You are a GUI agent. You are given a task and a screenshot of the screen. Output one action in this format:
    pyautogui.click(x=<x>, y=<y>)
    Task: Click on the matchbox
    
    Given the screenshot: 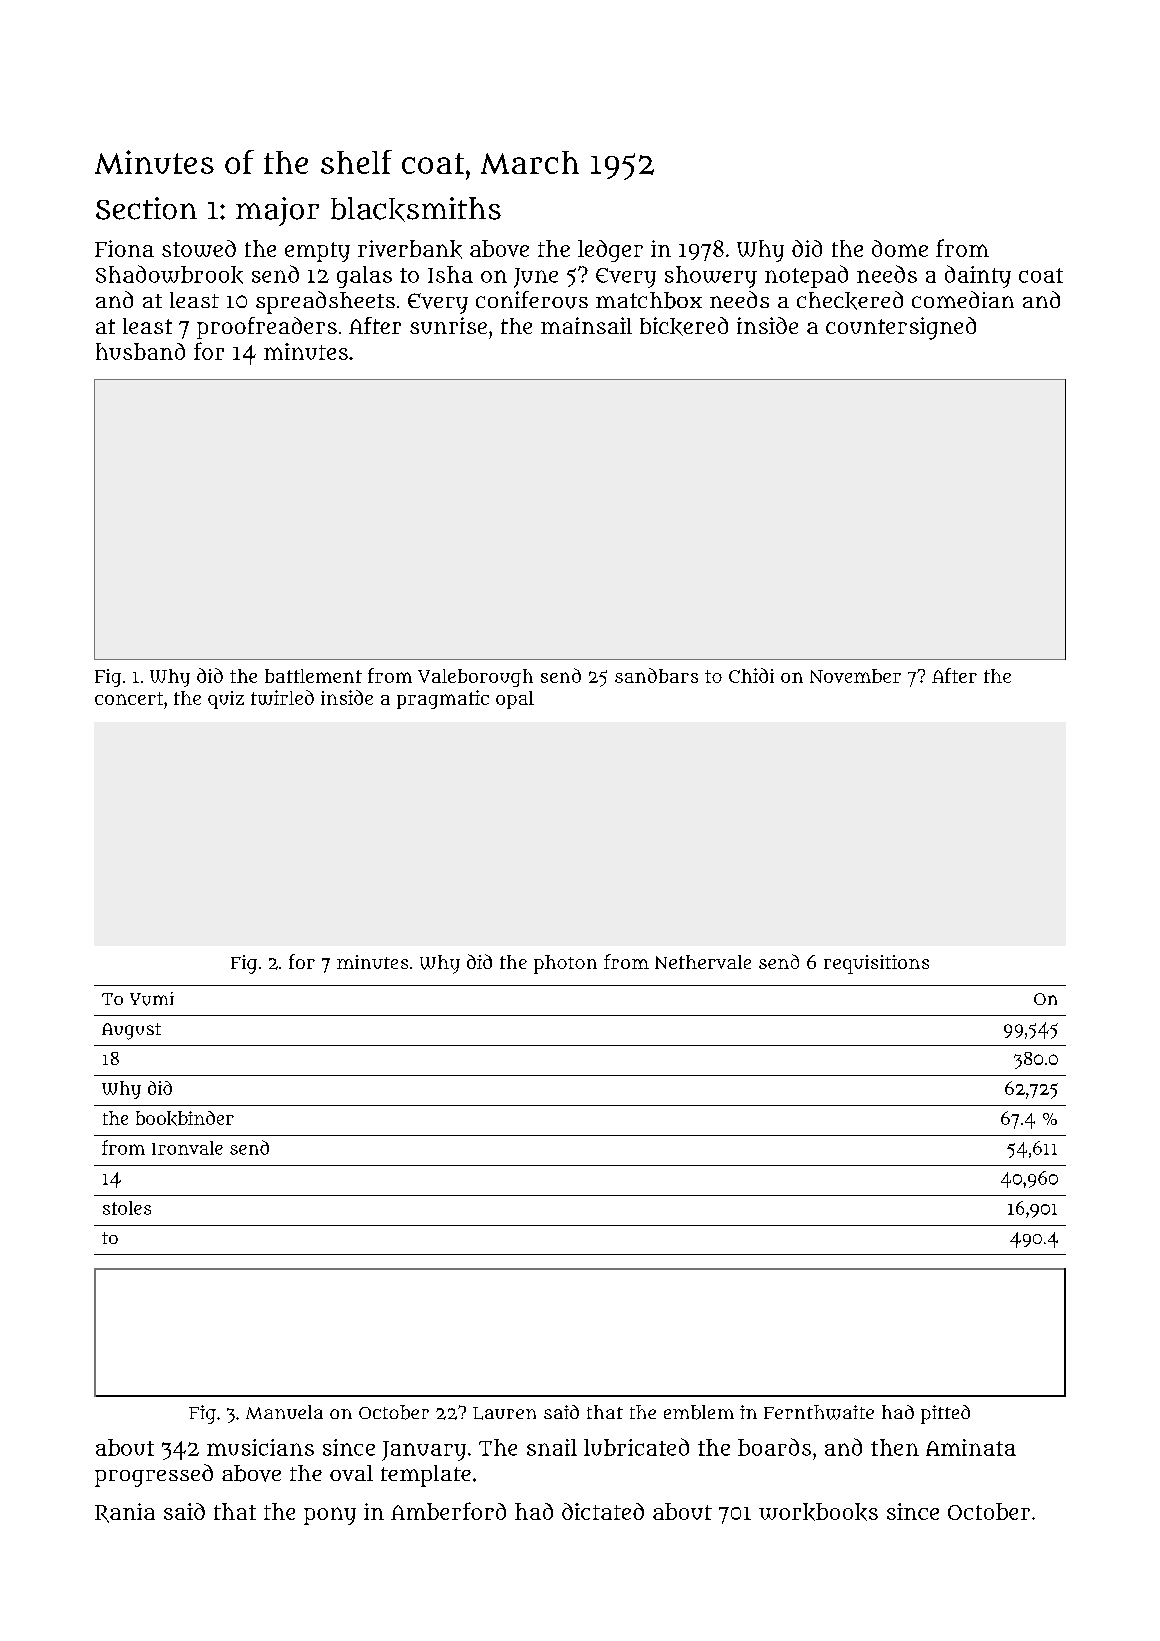 What is the action you would take?
    pyautogui.click(x=649, y=300)
